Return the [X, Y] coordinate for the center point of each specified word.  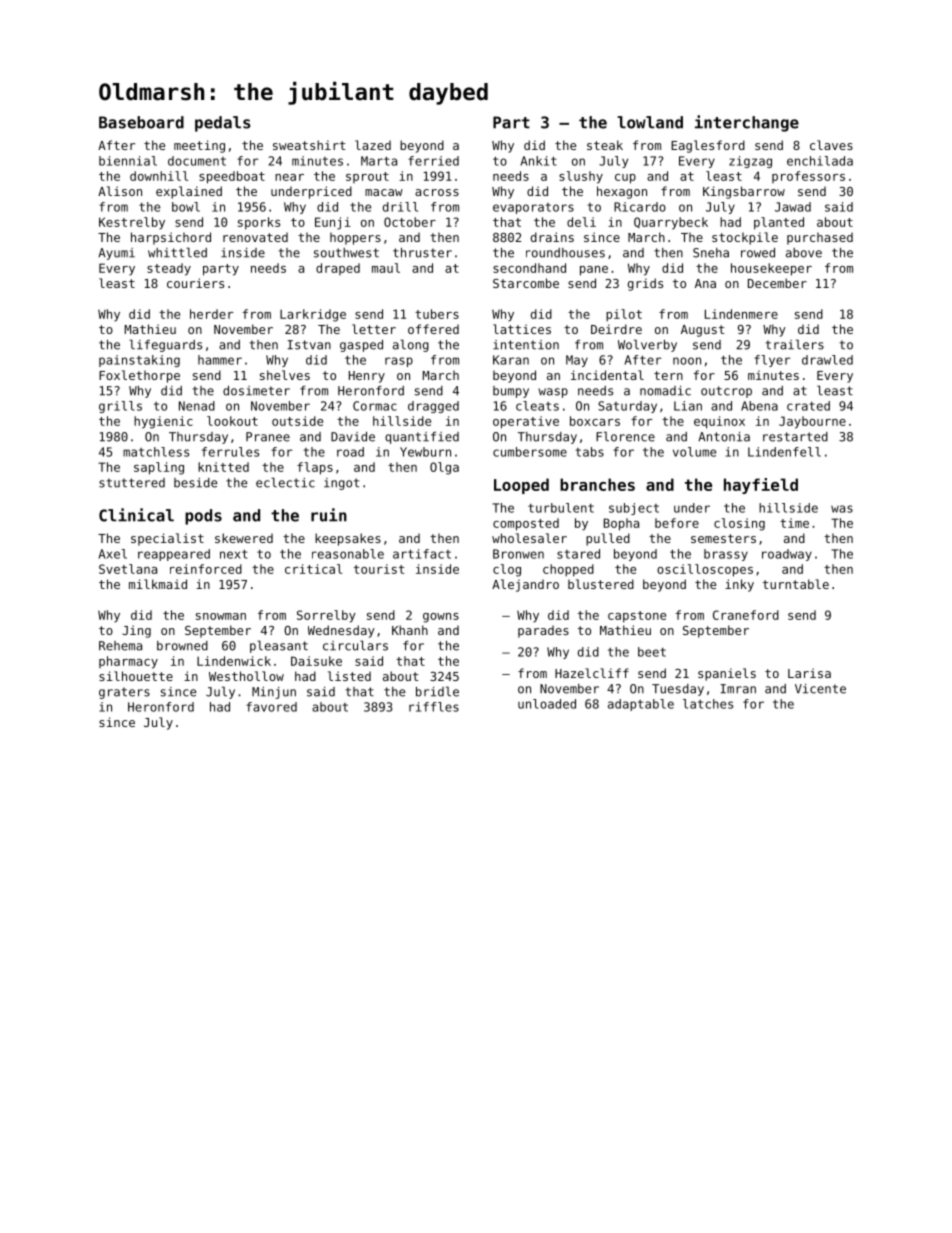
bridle [437, 691]
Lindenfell [784, 452]
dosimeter [256, 391]
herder [211, 314]
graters [124, 693]
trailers [794, 344]
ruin [329, 515]
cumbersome [530, 452]
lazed [373, 145]
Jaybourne [812, 422]
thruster [422, 253]
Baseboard [141, 122]
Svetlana [128, 569]
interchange [747, 123]
